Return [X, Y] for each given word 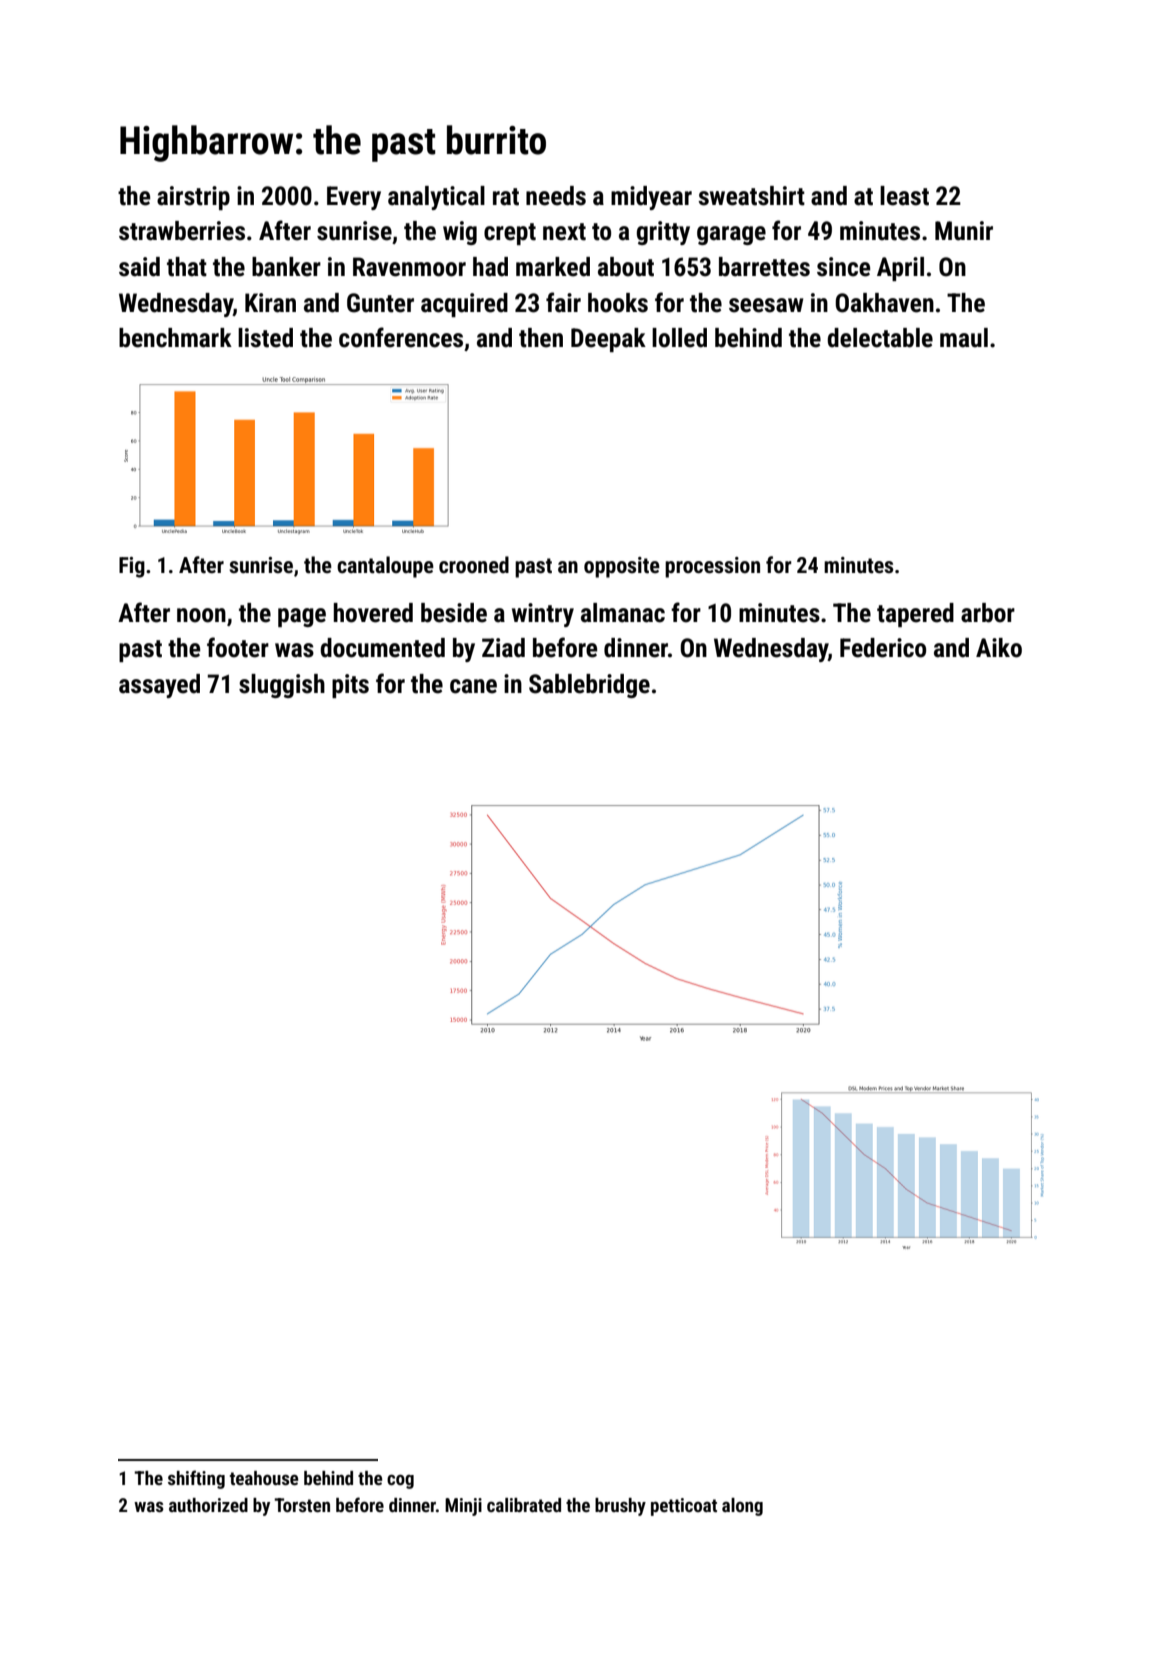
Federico [883, 648]
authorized [208, 1505]
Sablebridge [589, 686]
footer [238, 647]
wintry [543, 615]
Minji [463, 1507]
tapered [915, 615]
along [742, 1507]
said [139, 267]
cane [473, 686]
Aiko [999, 648]
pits [350, 686]
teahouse [264, 1478]
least [904, 196]
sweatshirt [751, 196]
